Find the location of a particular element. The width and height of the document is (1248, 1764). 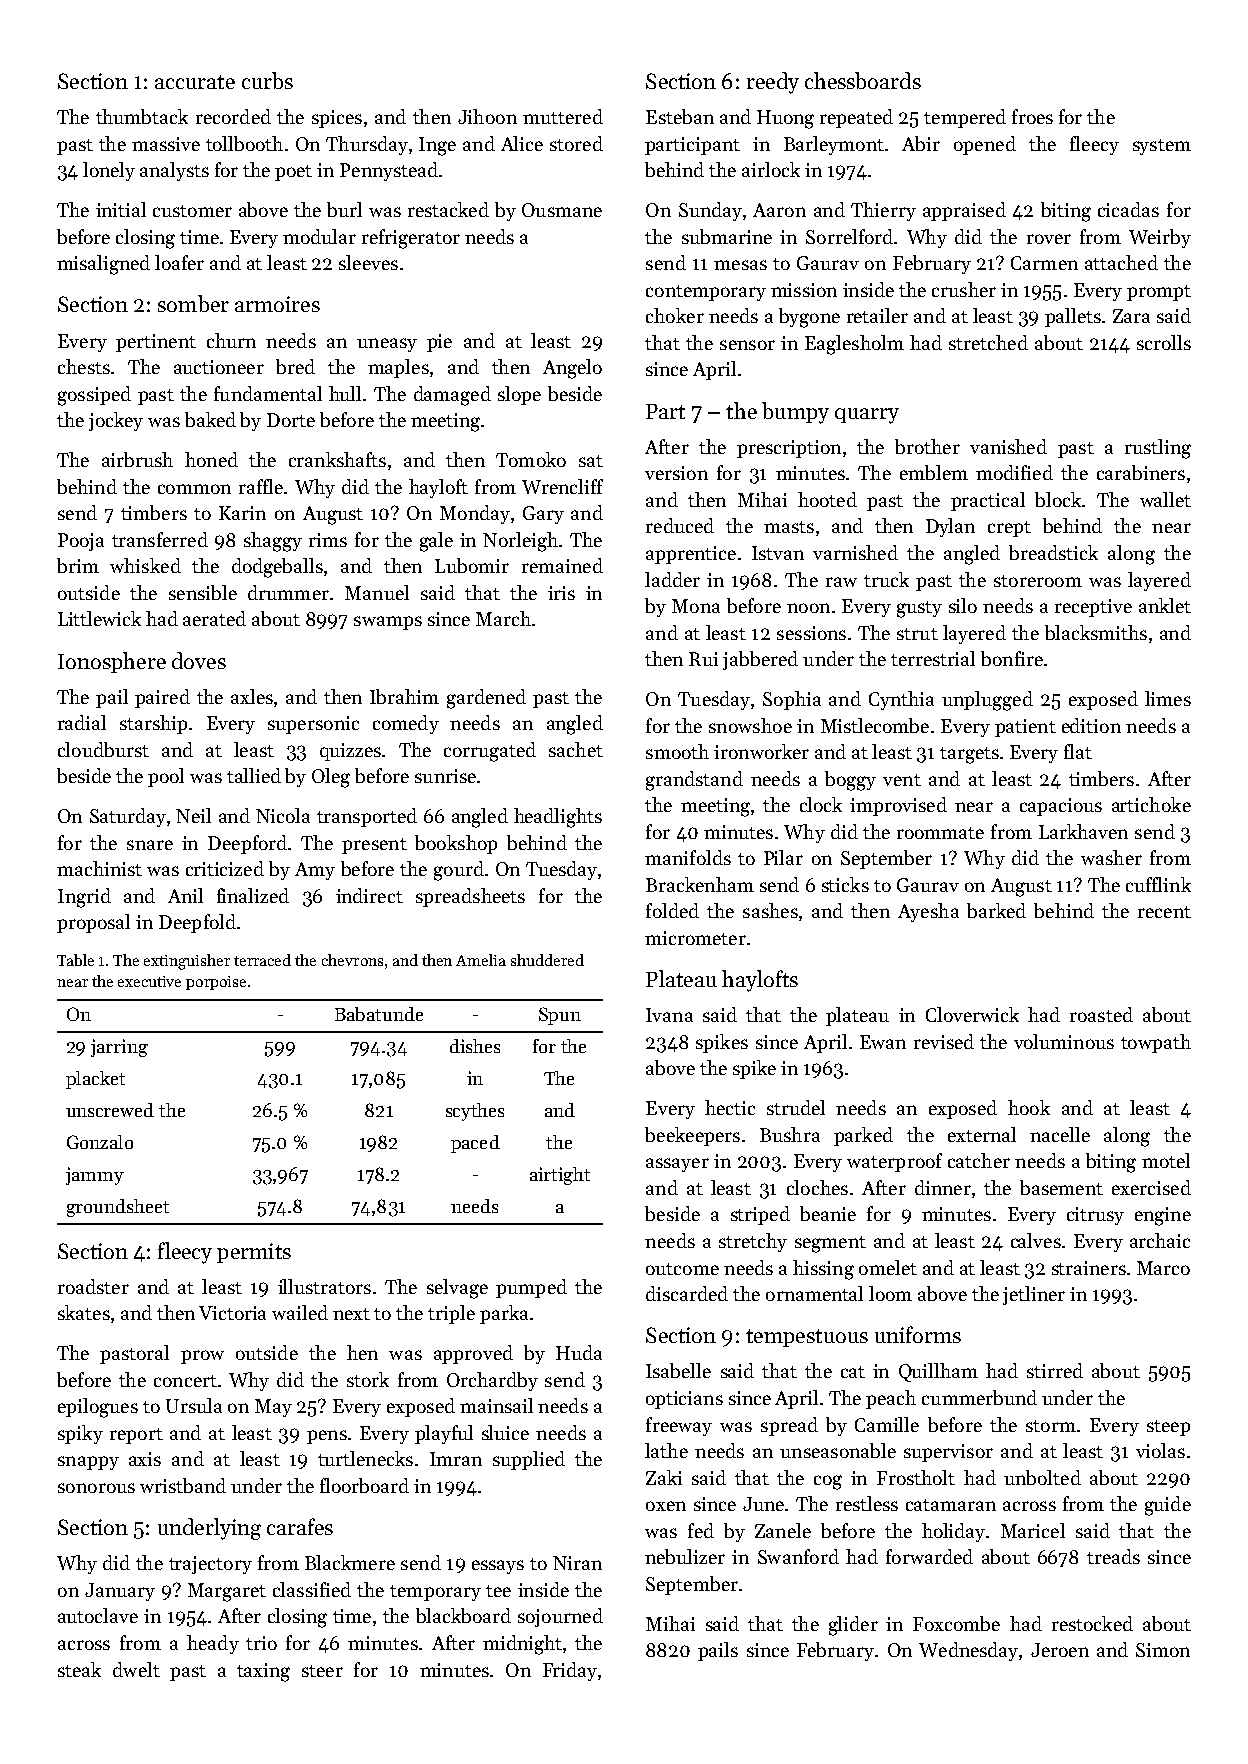

Jihoon is located at coordinates (487, 116).
